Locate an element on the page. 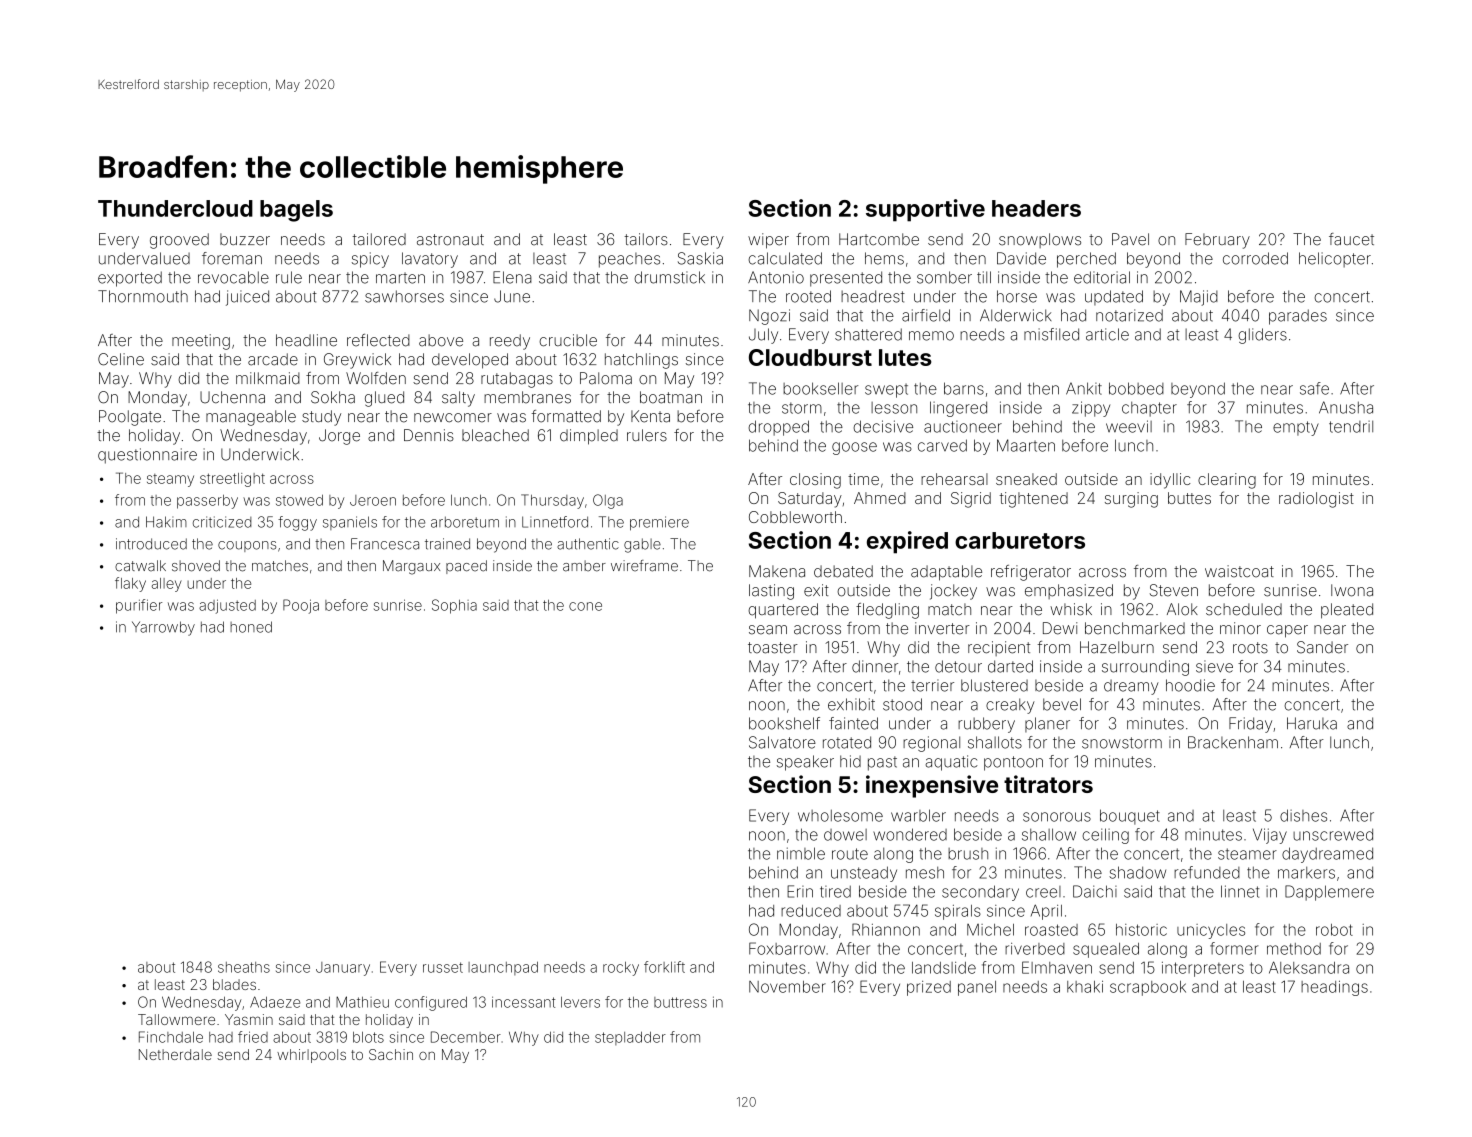 Image resolution: width=1472 pixels, height=1137 pixels. gable is located at coordinates (642, 545).
